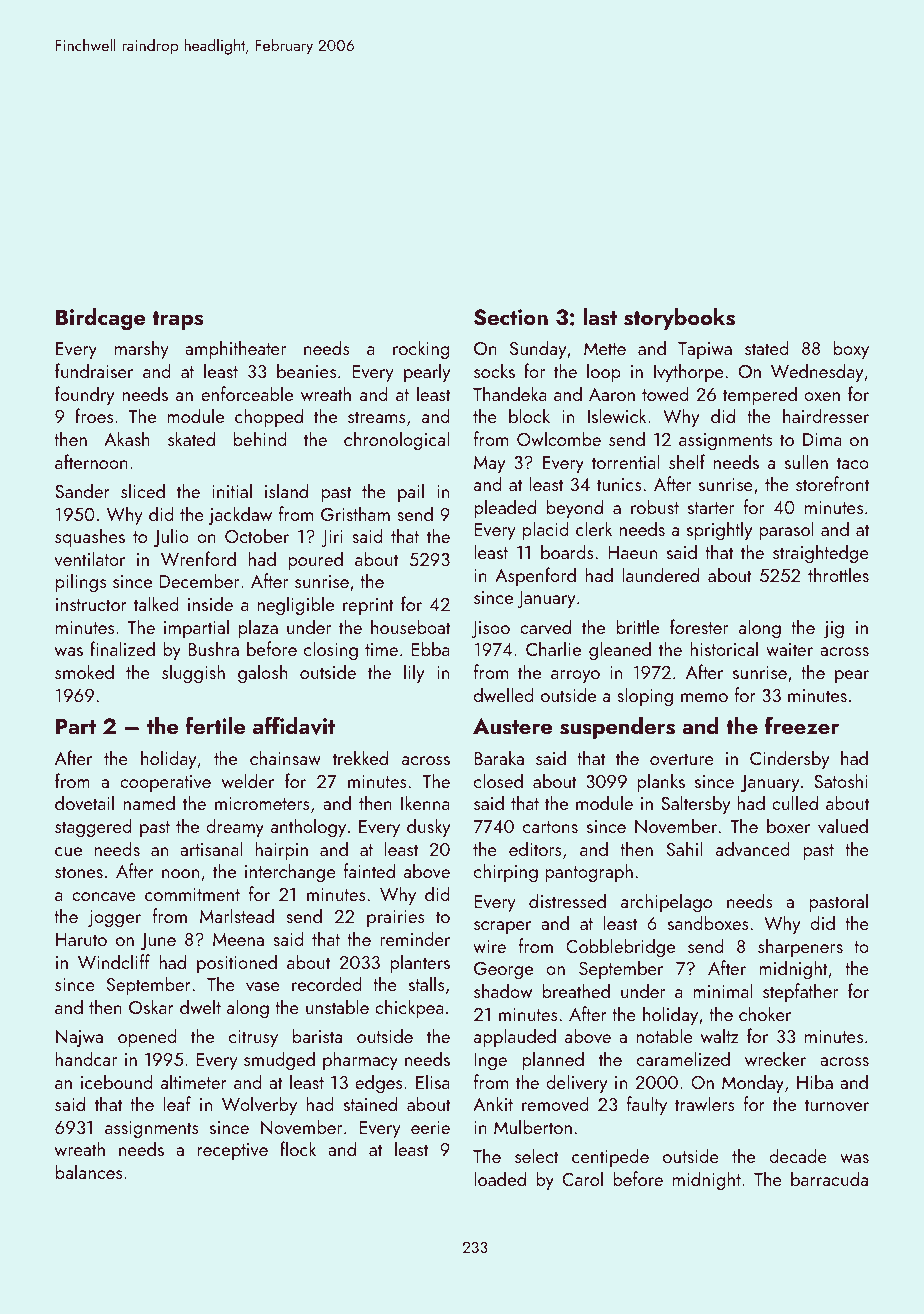 The image size is (924, 1314). Describe the element at coordinates (308, 827) in the screenshot. I see `anthology` at that location.
